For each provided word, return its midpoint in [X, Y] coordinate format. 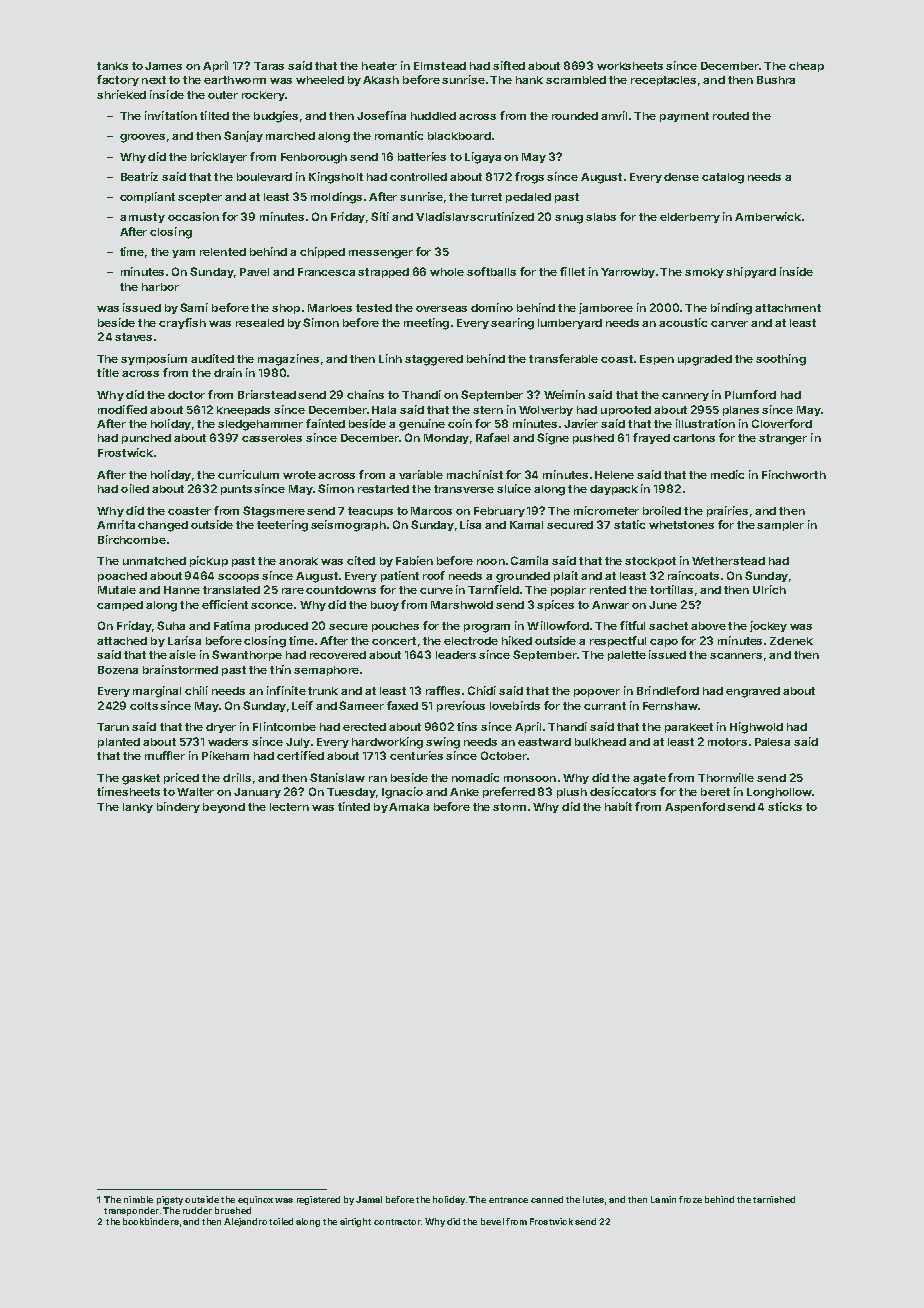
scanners [736, 656]
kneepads [243, 411]
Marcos [431, 511]
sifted [509, 65]
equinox [255, 1200]
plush [572, 793]
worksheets [630, 66]
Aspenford [695, 807]
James [163, 66]
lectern [289, 807]
